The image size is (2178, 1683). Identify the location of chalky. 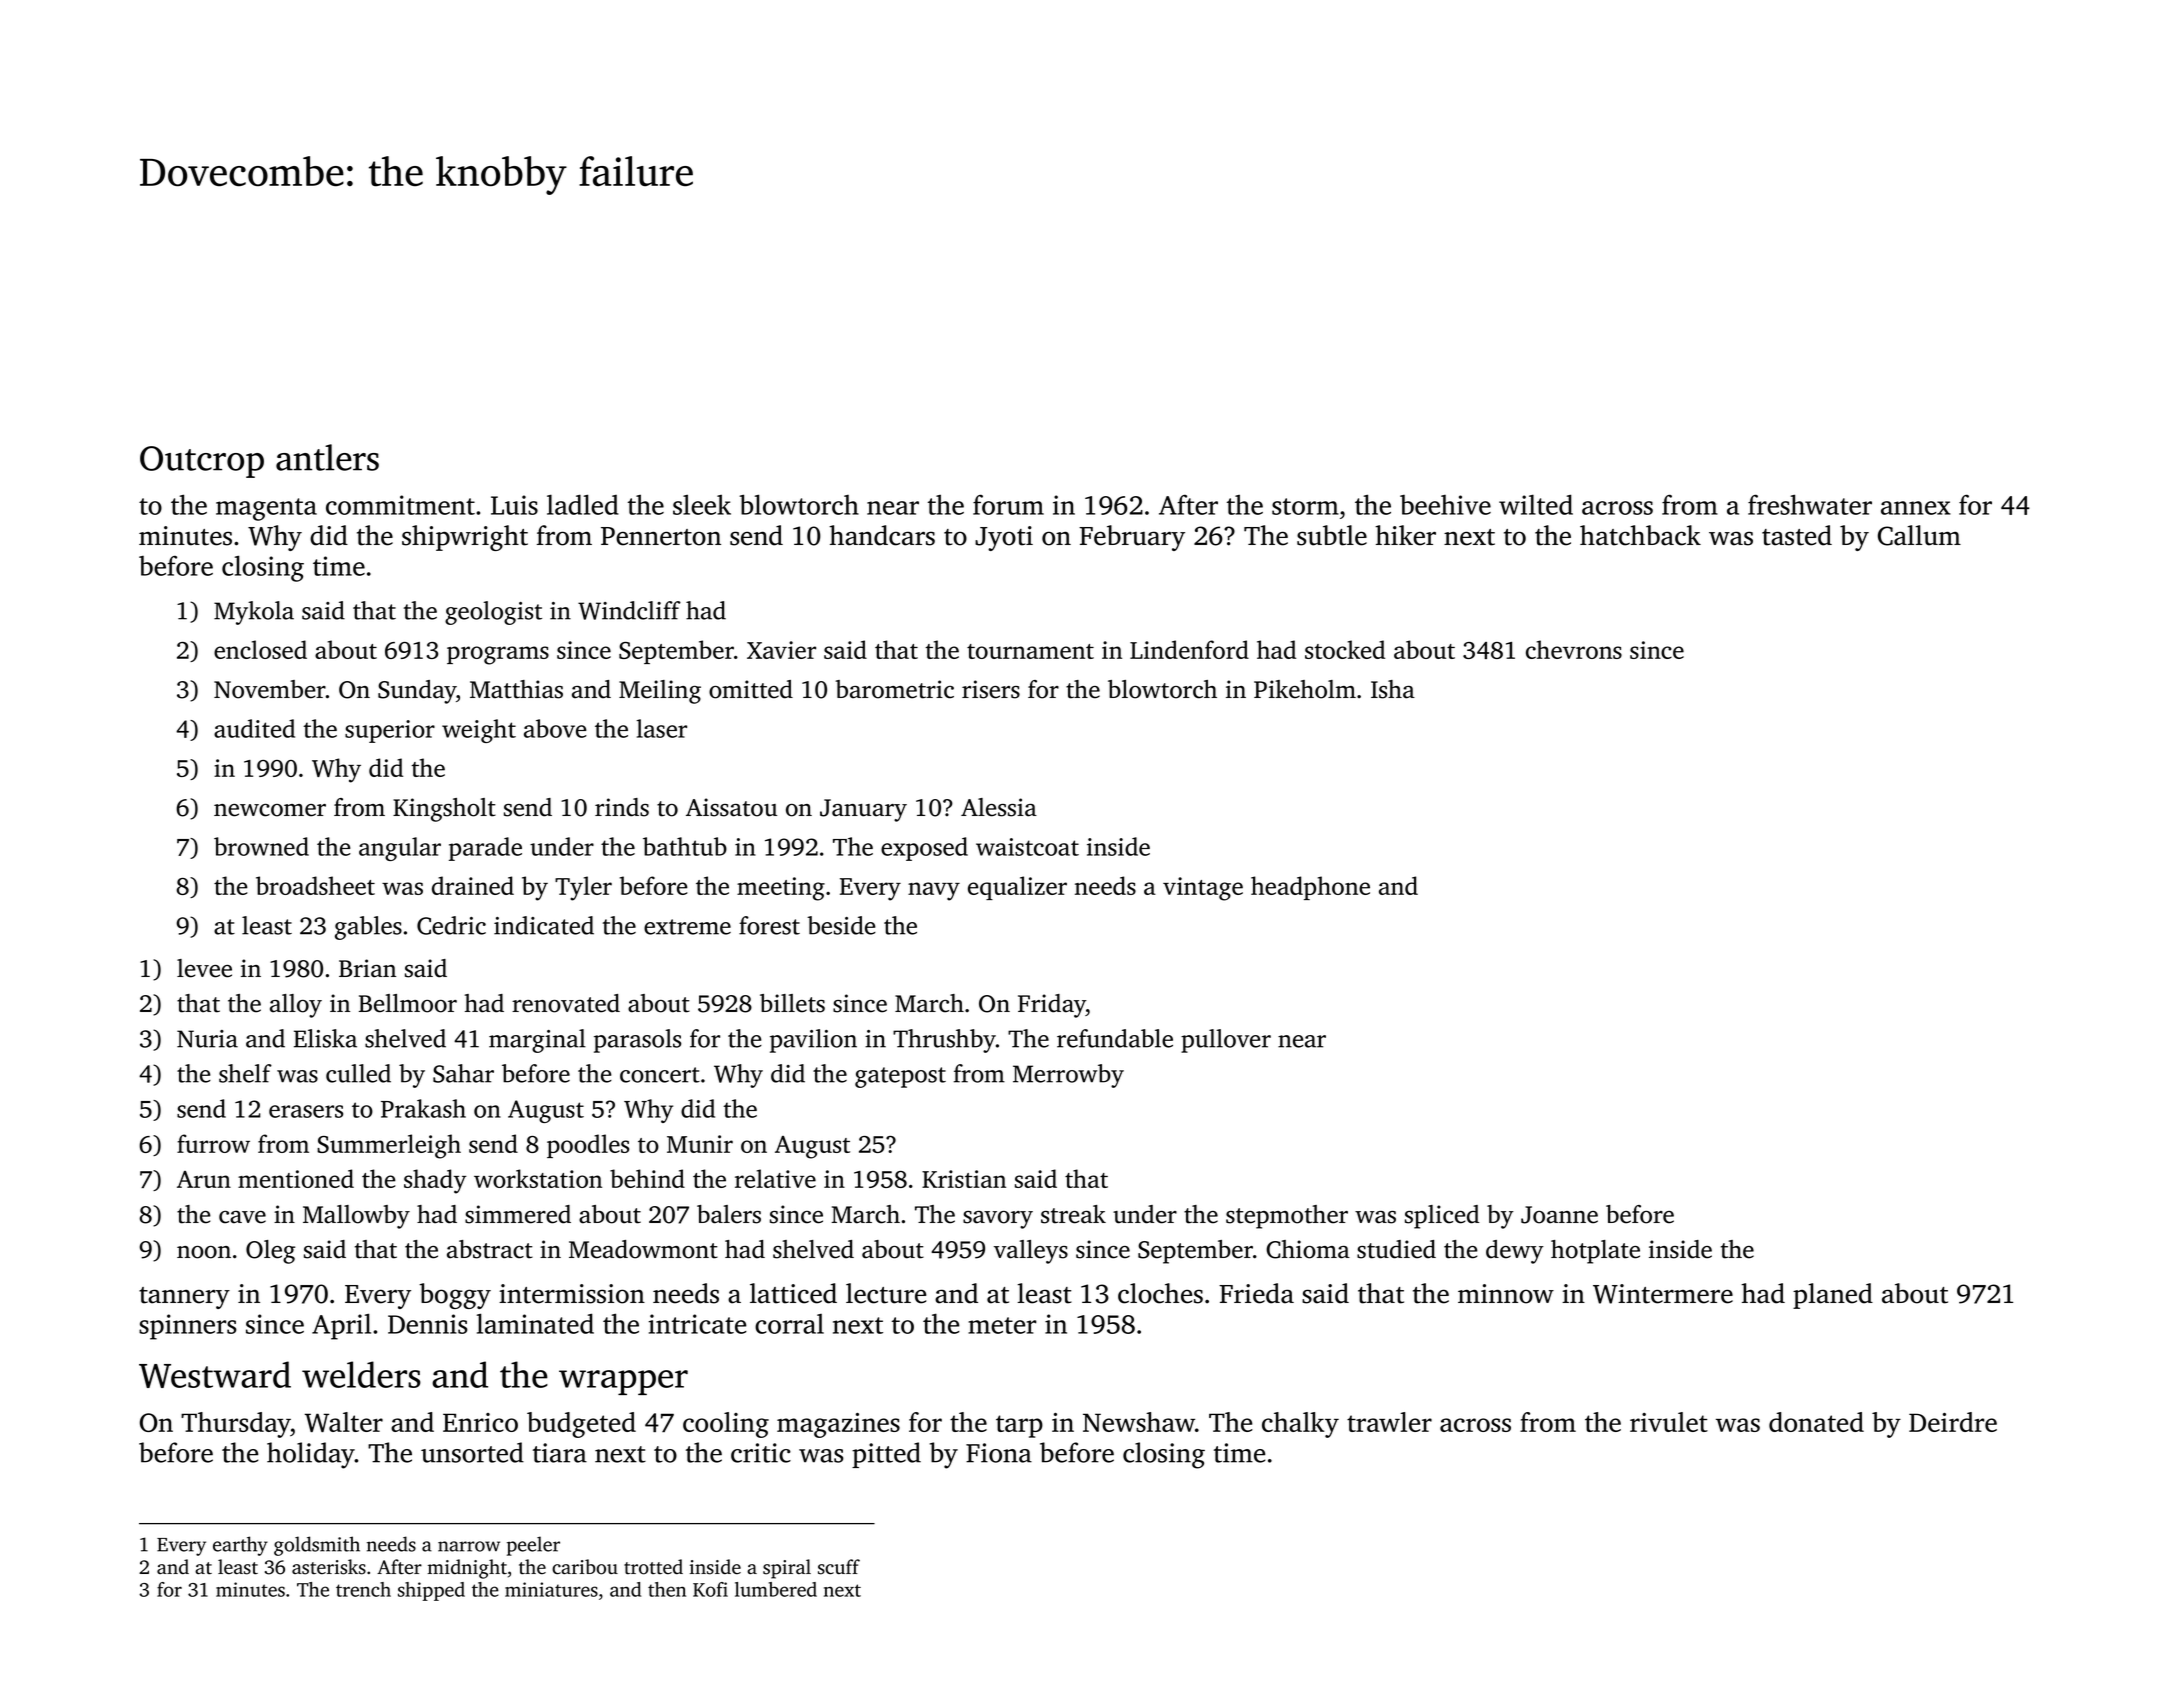
(1300, 1425).
